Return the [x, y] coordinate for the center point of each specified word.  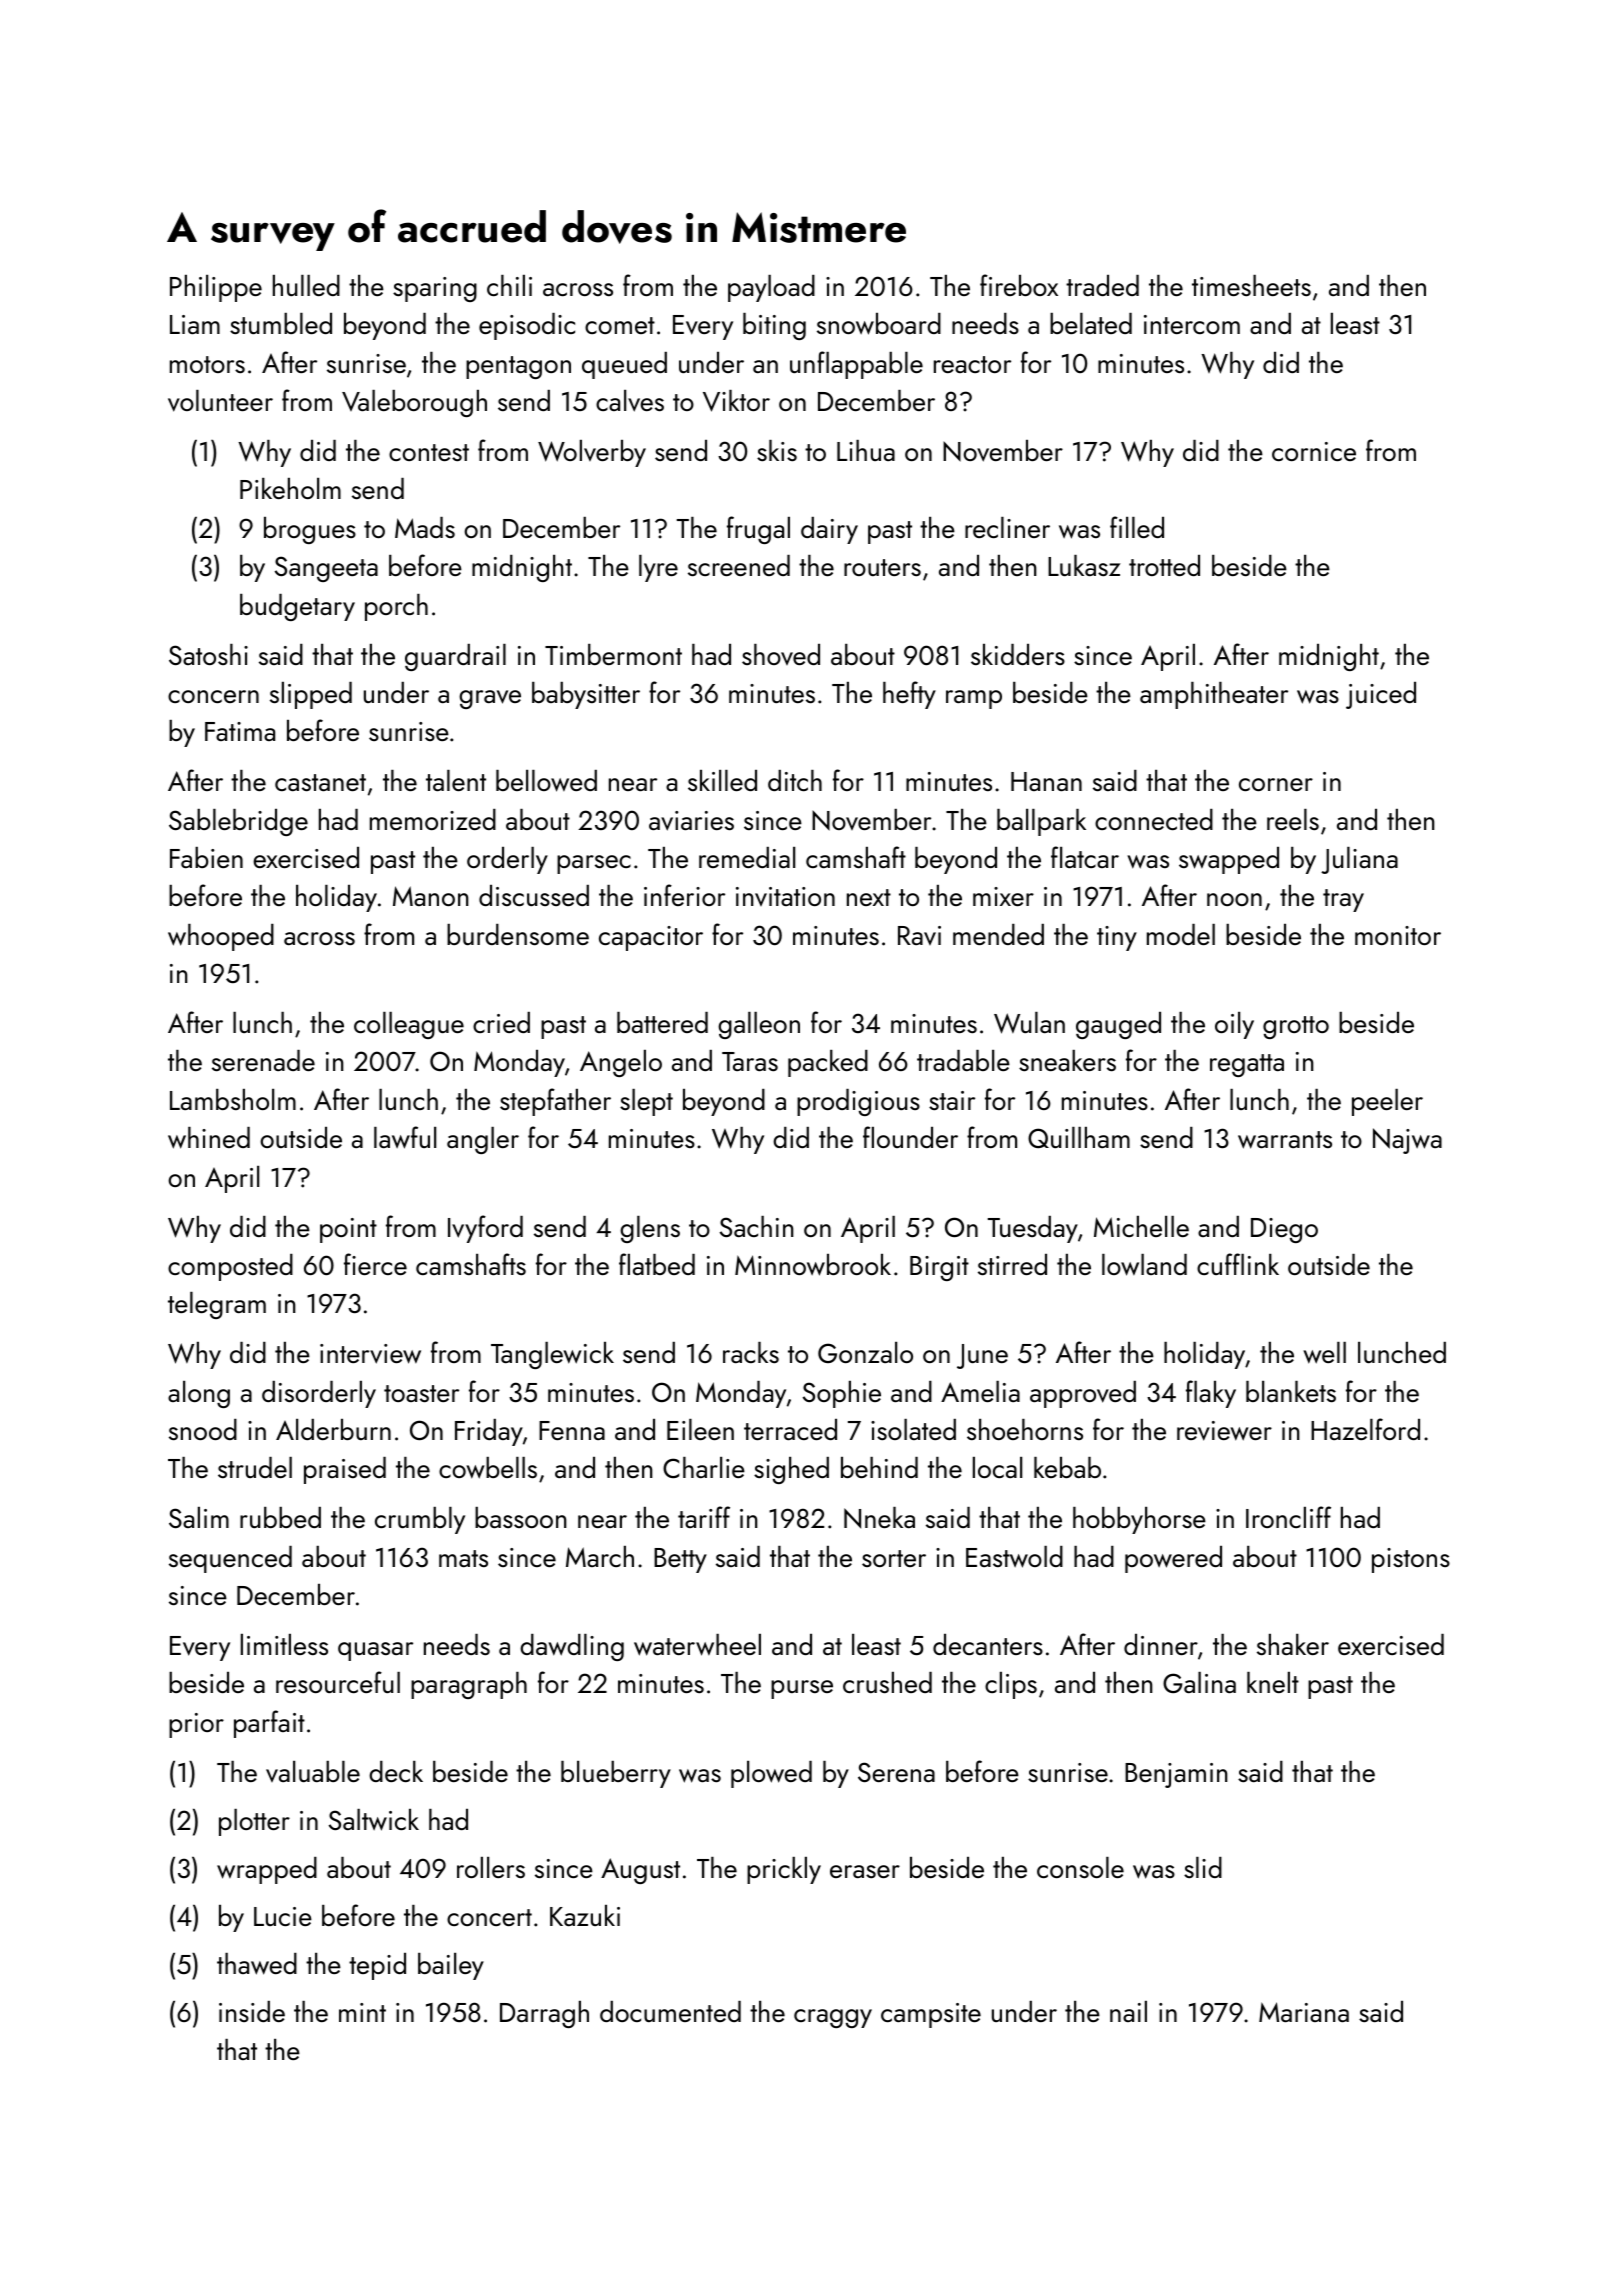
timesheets [1251, 285]
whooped [221, 937]
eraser [865, 1871]
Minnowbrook [813, 1265]
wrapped [267, 1870]
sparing [435, 289]
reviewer [1224, 1431]
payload [771, 288]
